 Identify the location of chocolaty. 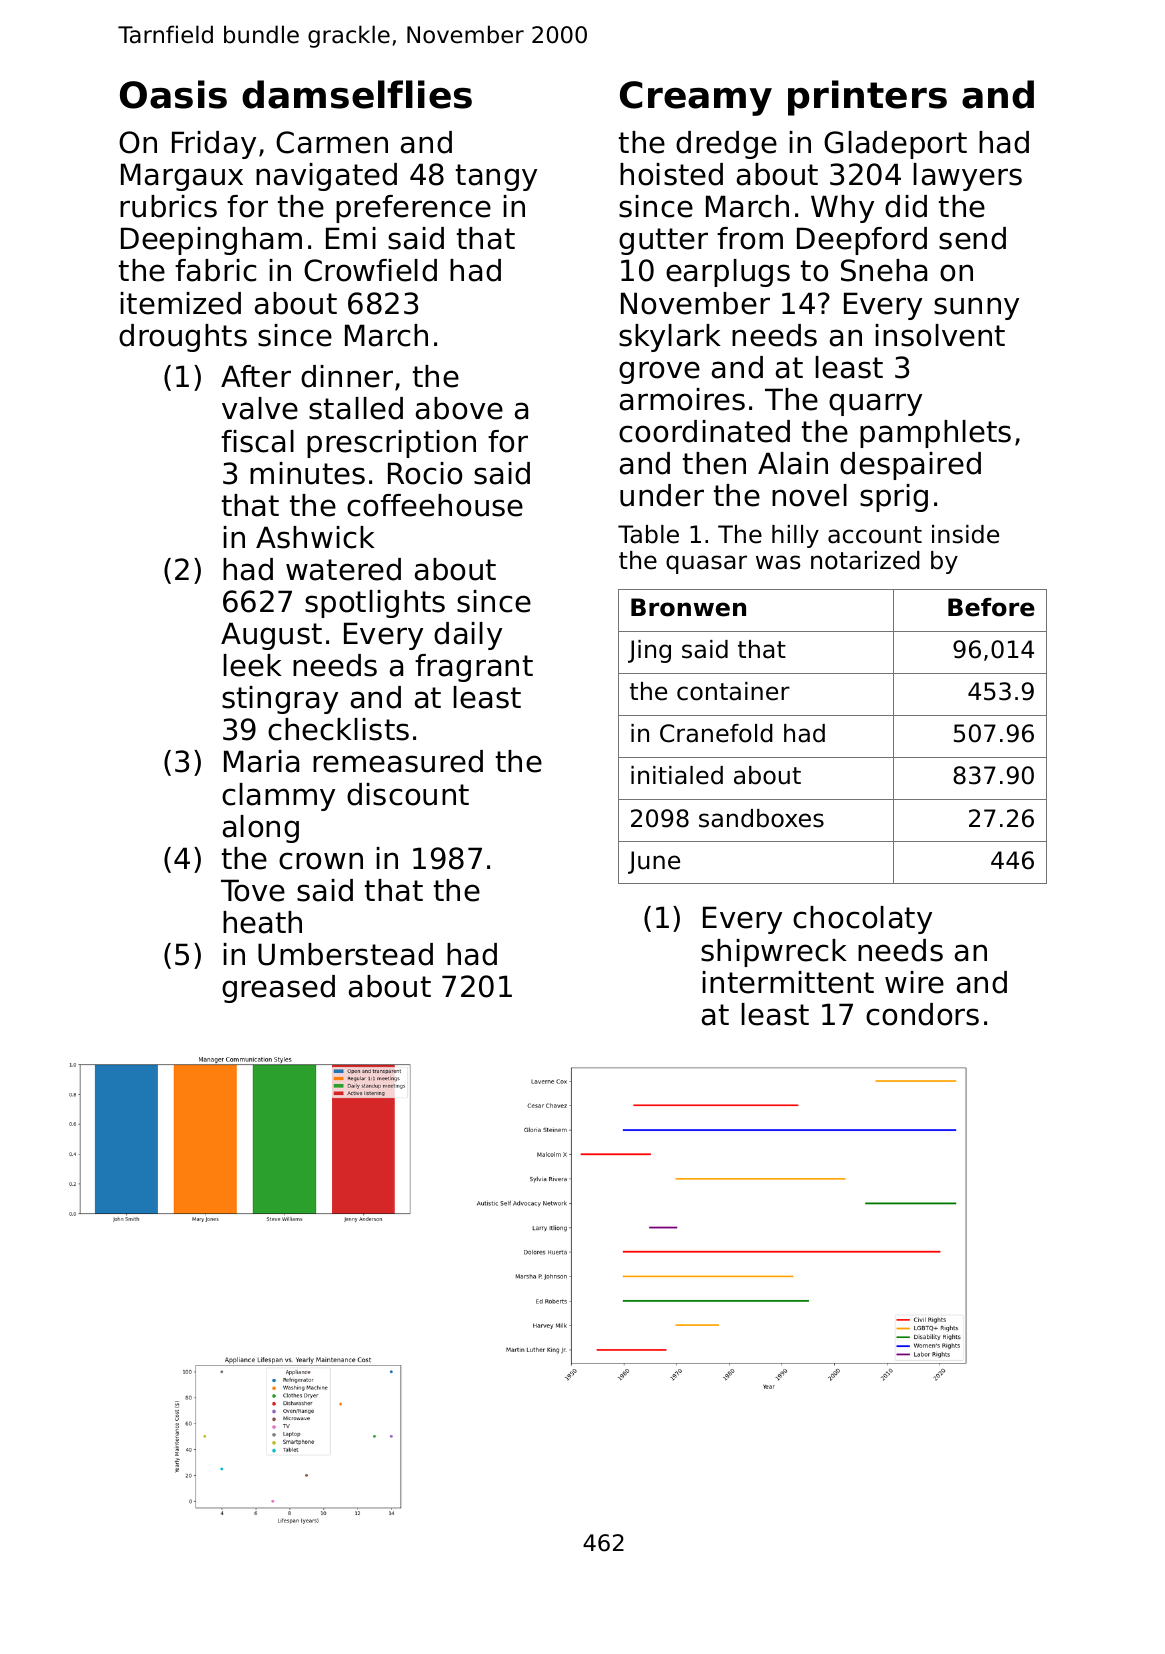
(862, 920).
